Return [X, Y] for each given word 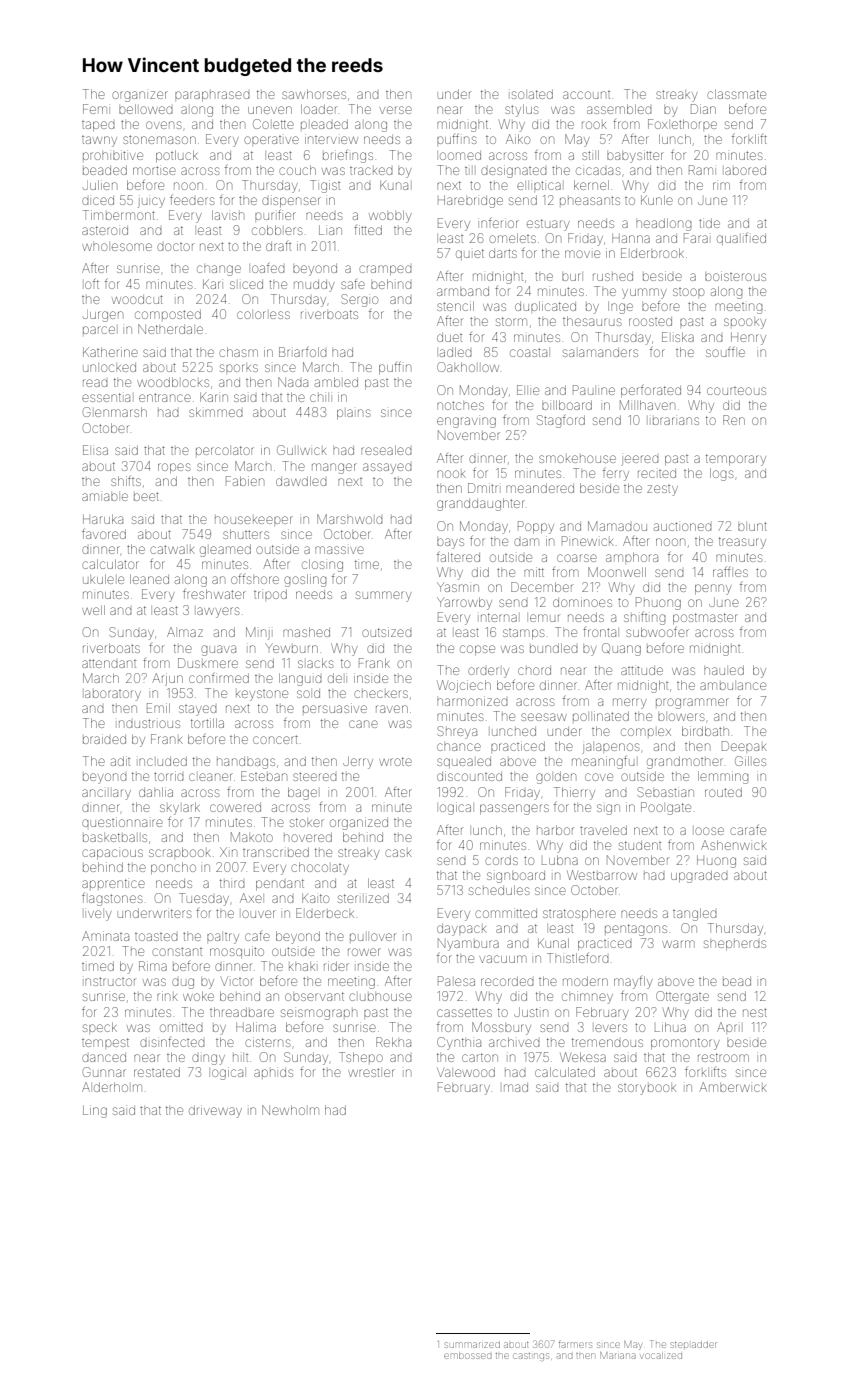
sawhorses [314, 94]
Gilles [750, 761]
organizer [140, 96]
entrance [165, 397]
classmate [736, 94]
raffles [730, 572]
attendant [109, 663]
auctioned [683, 526]
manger [334, 468]
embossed [468, 1356]
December [541, 587]
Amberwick [733, 1087]
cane [363, 724]
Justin [531, 1012]
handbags [246, 763]
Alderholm [112, 1087]
